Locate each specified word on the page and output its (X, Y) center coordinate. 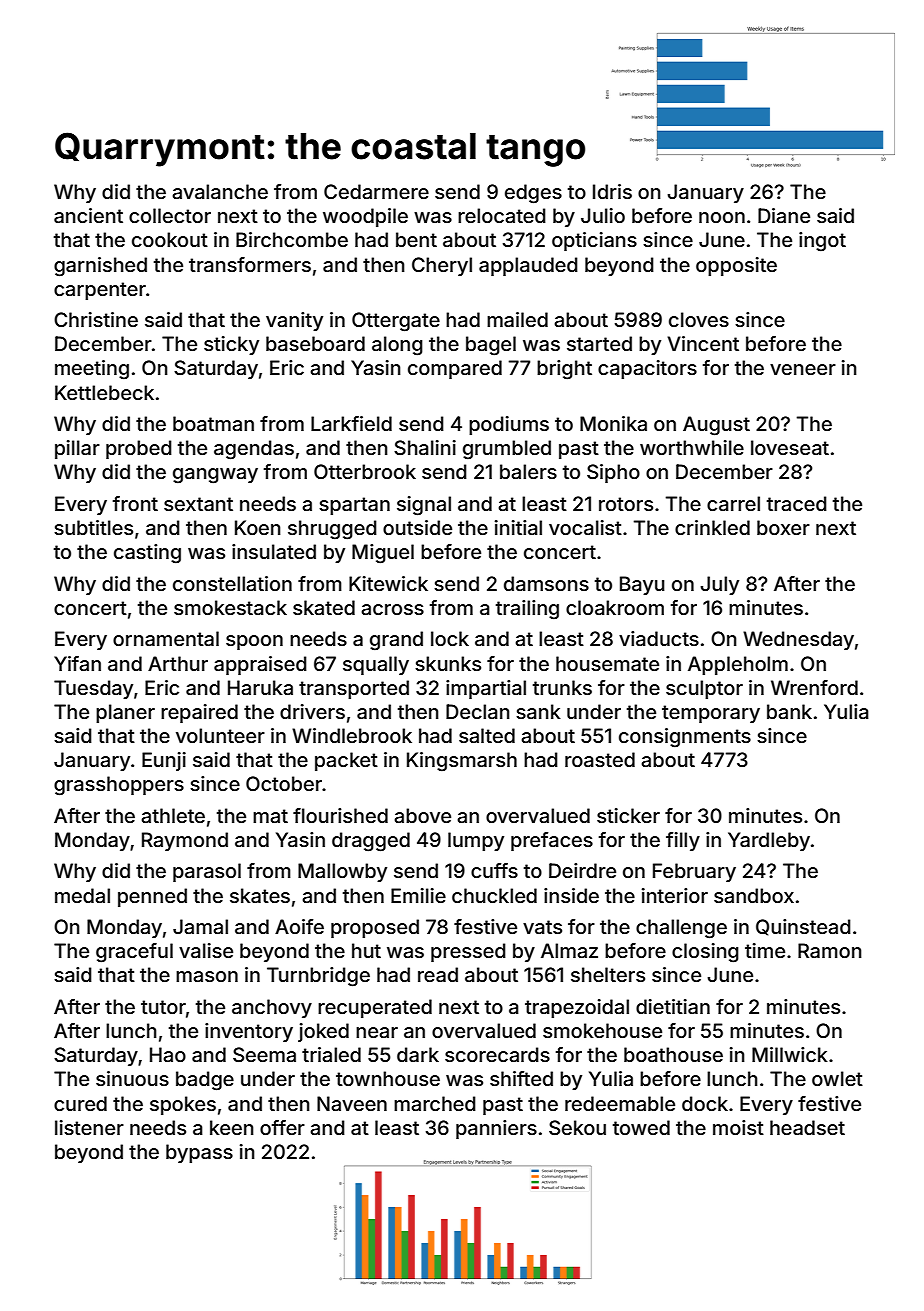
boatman (213, 423)
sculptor (704, 689)
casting (147, 554)
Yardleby (769, 841)
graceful (134, 953)
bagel (491, 346)
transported (354, 689)
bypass (199, 1153)
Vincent (703, 343)
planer (125, 713)
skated (324, 607)
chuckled (494, 895)
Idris (612, 191)
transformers (250, 264)
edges (533, 194)
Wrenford (814, 687)
